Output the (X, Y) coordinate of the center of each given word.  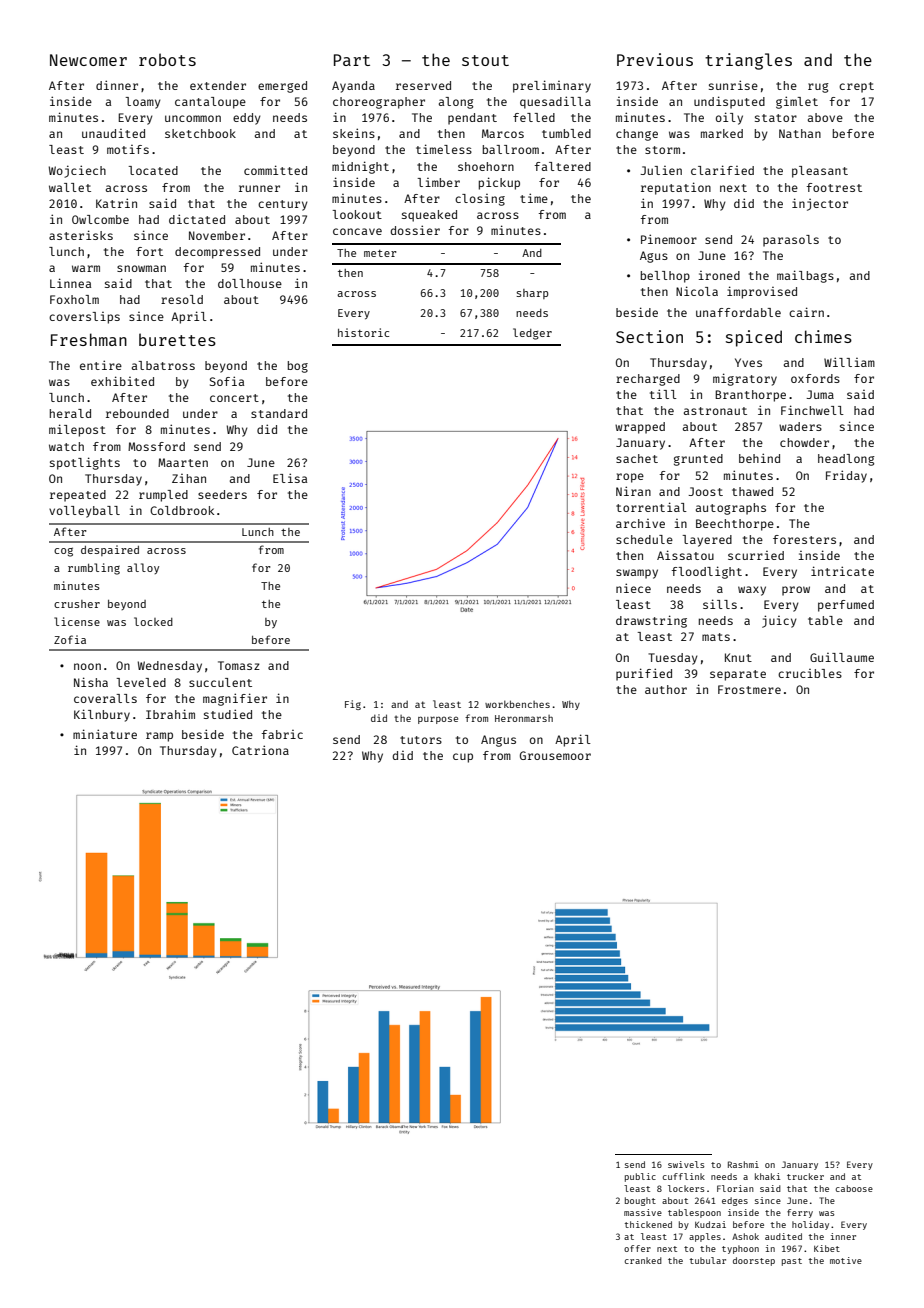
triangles (748, 61)
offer (637, 1248)
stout (485, 60)
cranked (643, 1260)
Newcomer (88, 60)
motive (846, 1260)
